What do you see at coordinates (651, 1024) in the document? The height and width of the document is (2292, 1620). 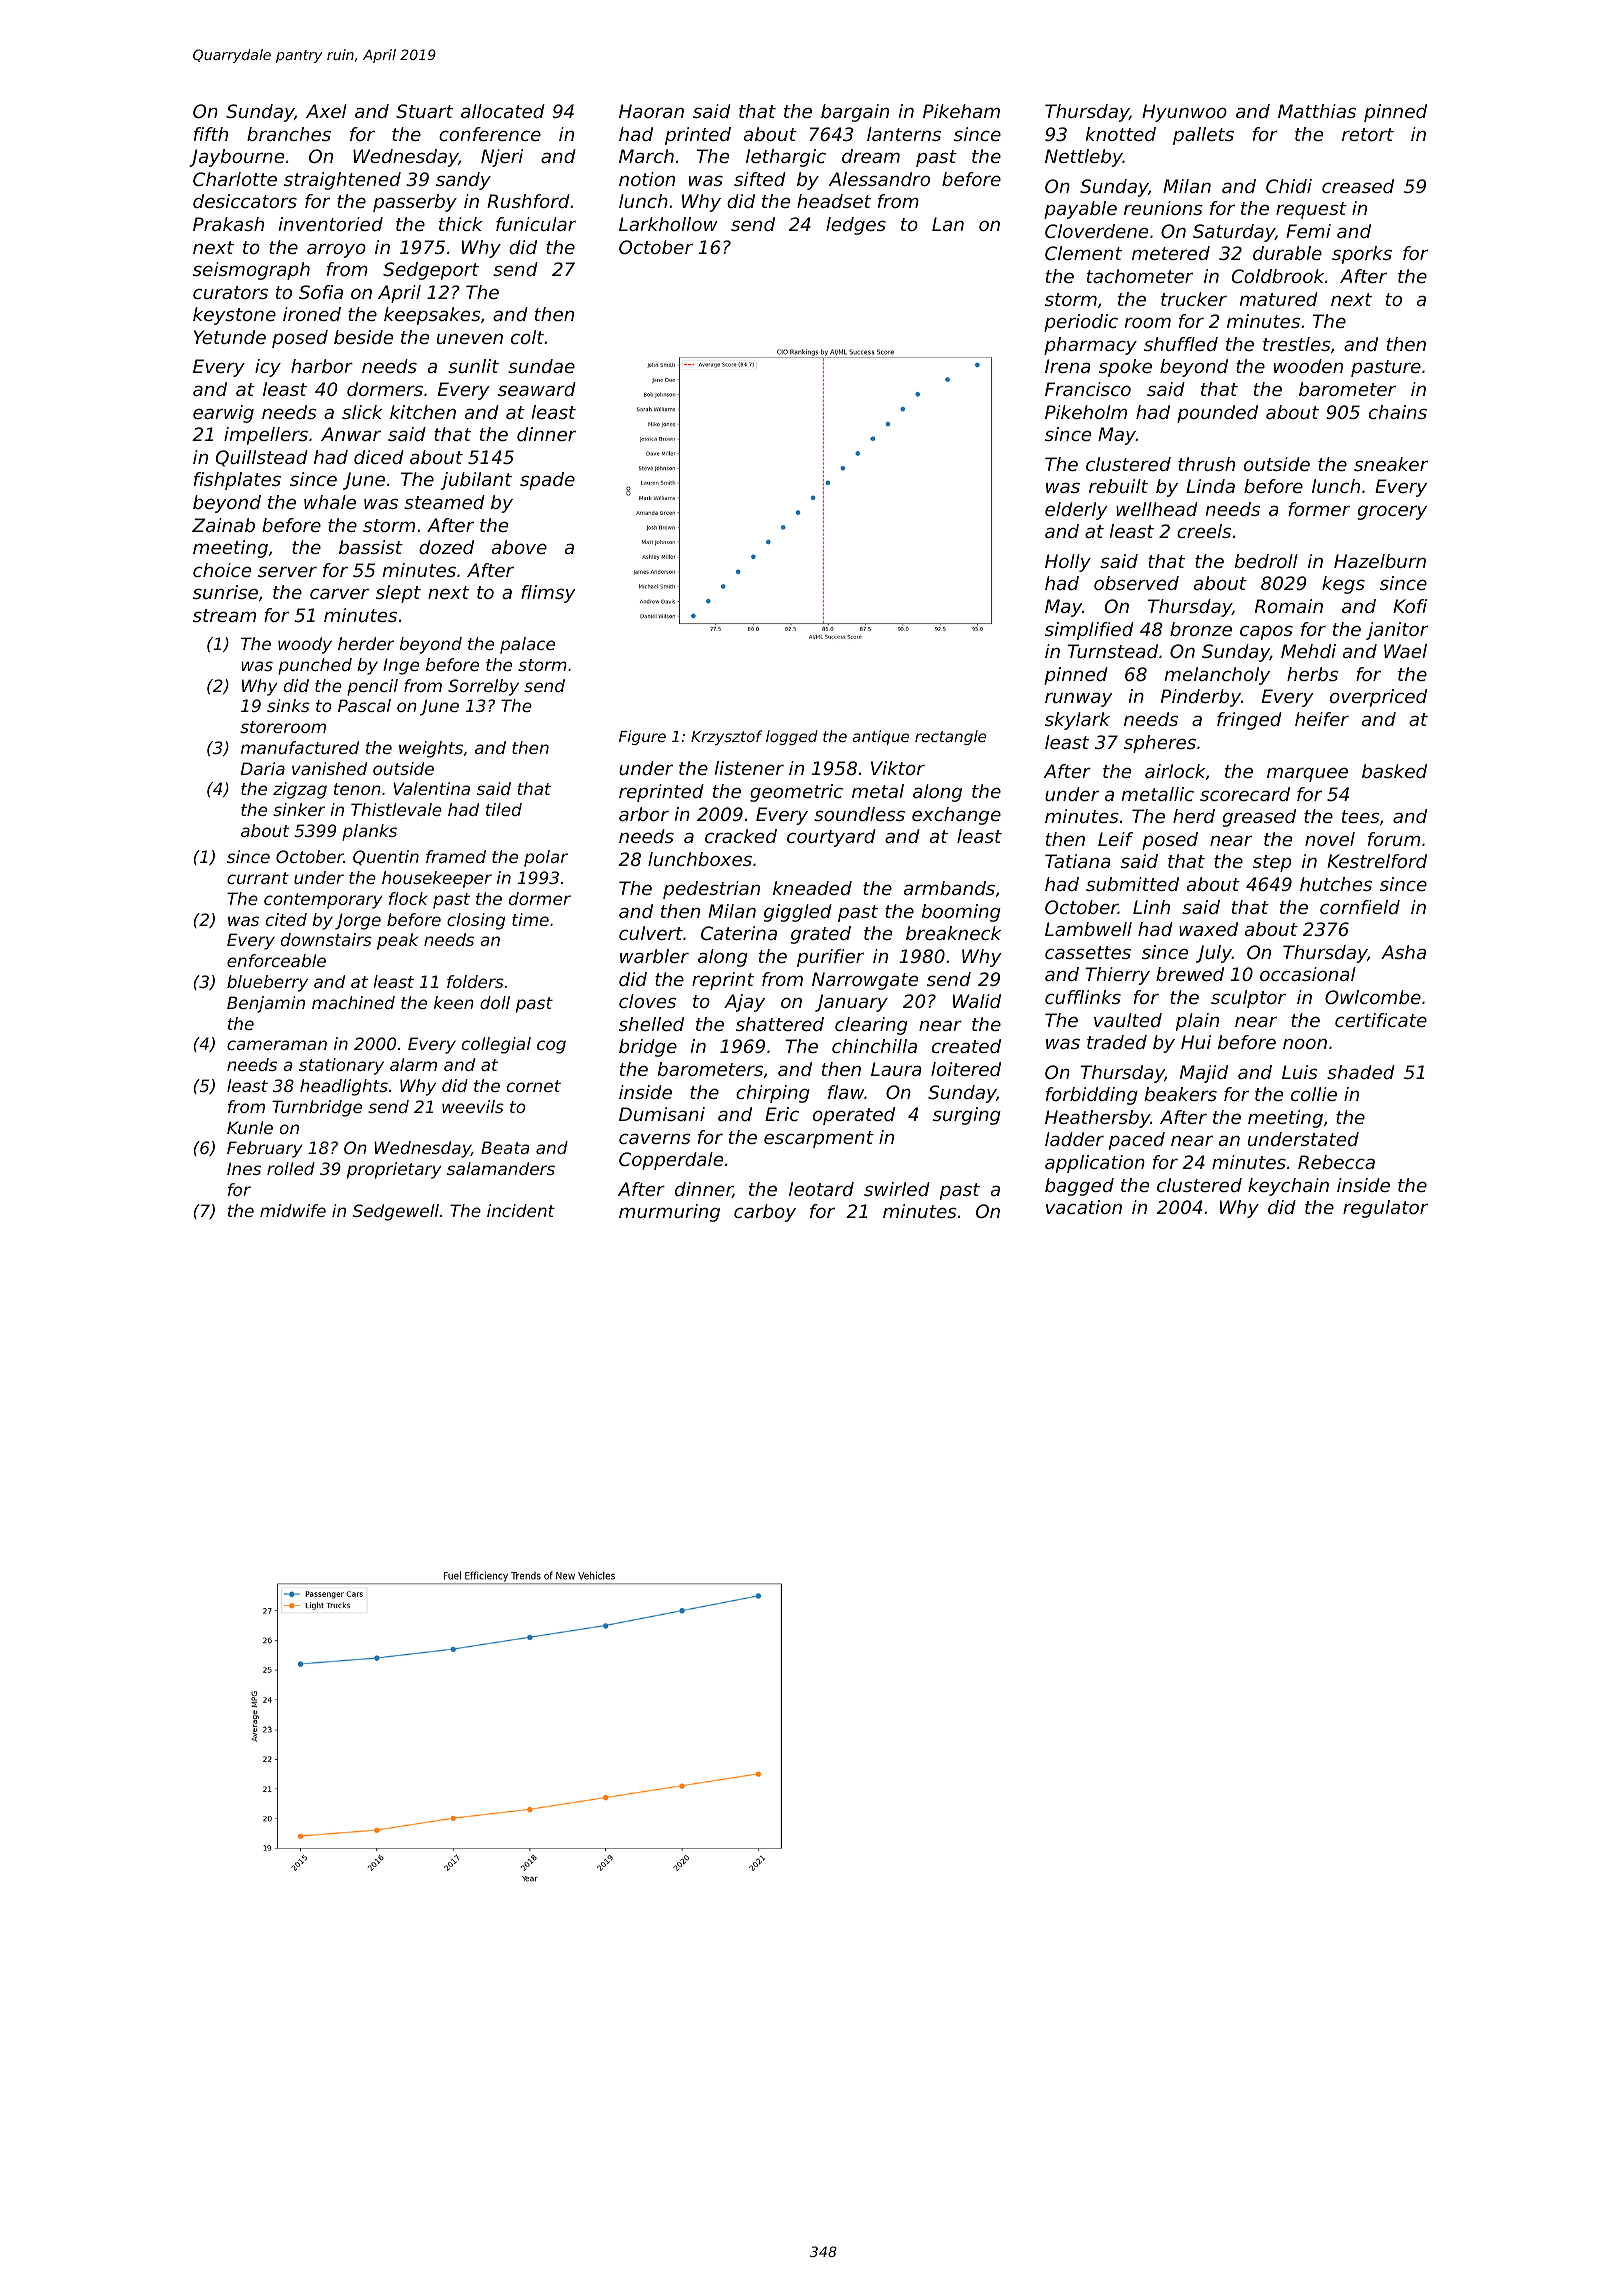 I see `shelled` at bounding box center [651, 1024].
